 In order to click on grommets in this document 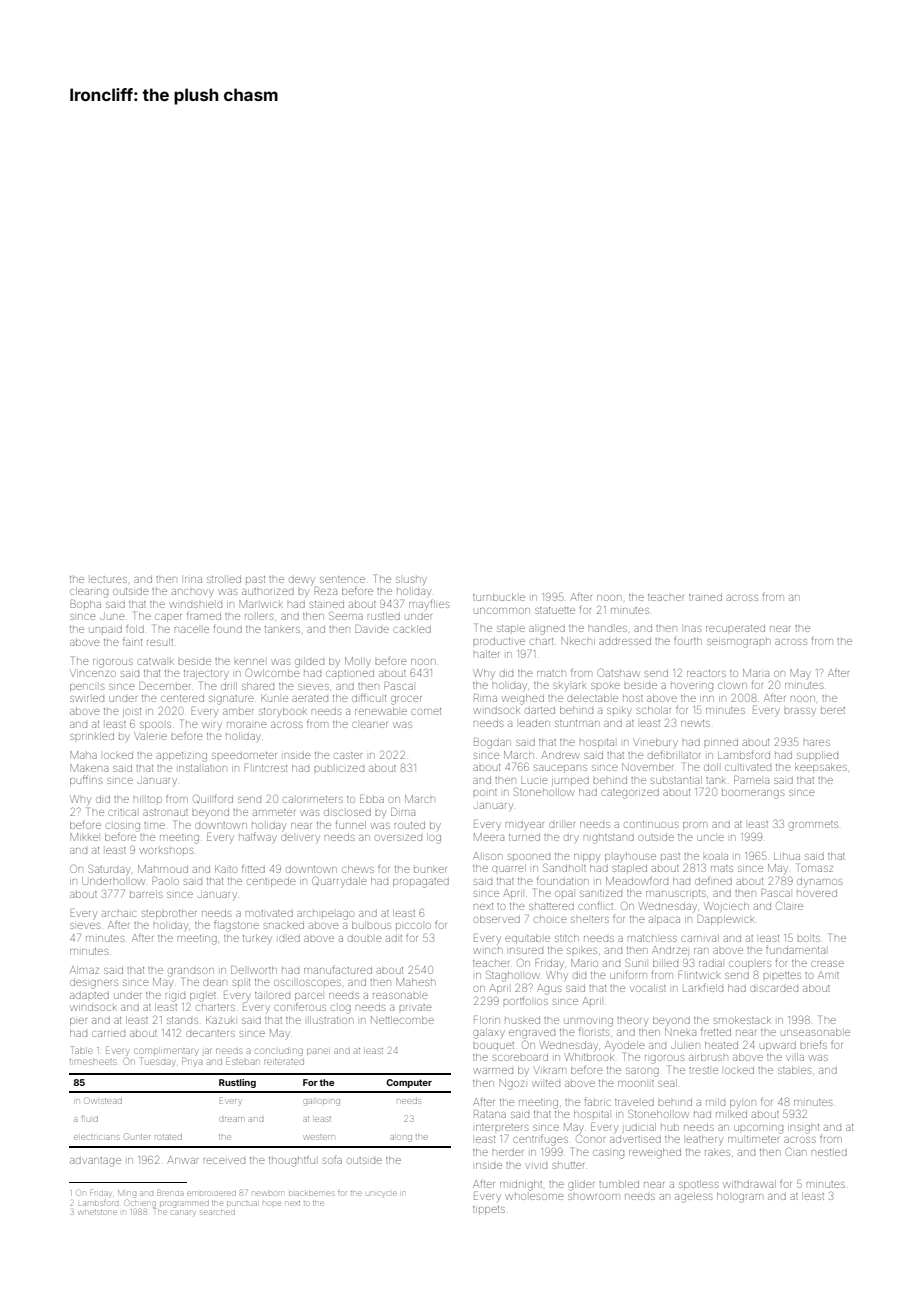, I will do `click(813, 826)`.
